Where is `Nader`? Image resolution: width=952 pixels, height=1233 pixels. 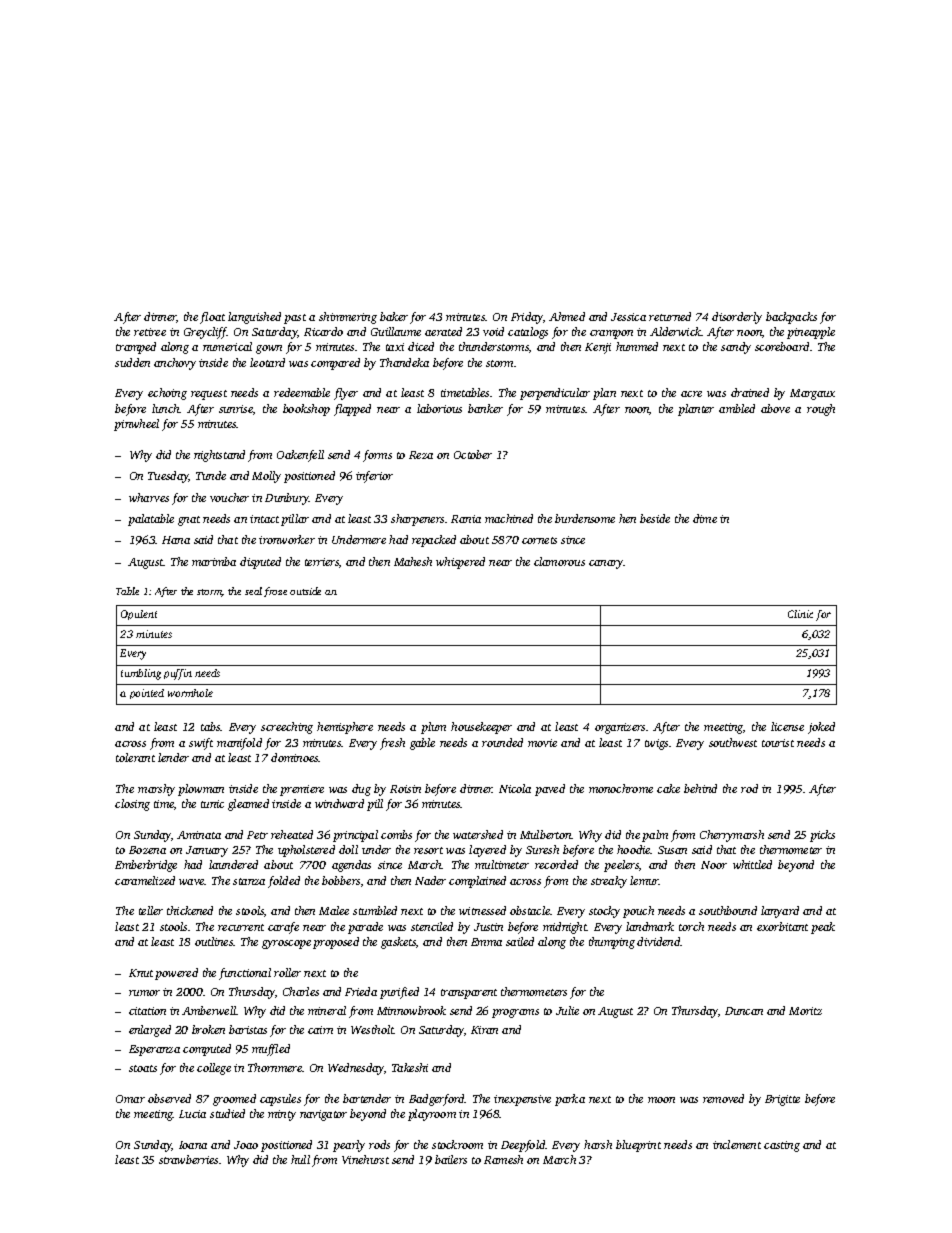
Nader is located at coordinates (430, 880).
